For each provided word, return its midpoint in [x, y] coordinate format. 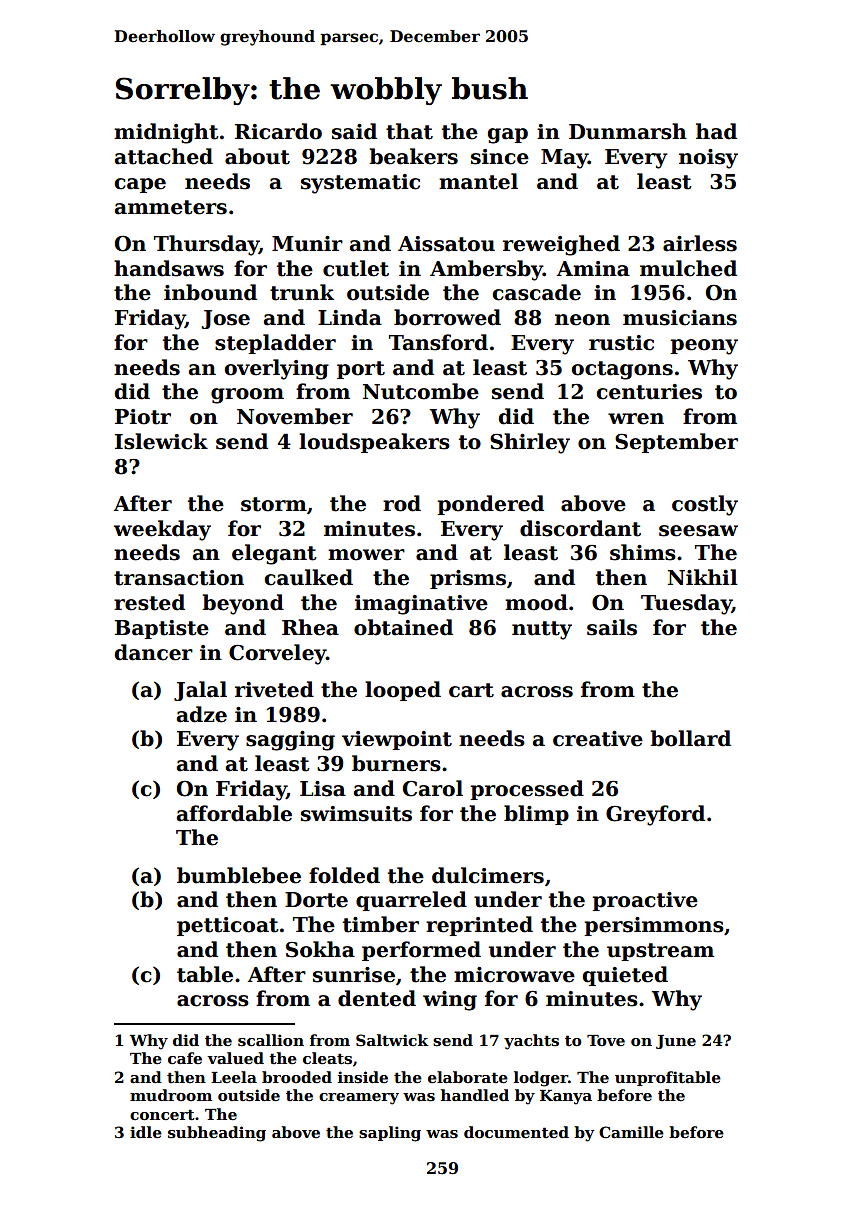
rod [402, 503]
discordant [580, 528]
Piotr [143, 417]
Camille [631, 1132]
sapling [390, 1134]
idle [146, 1132]
